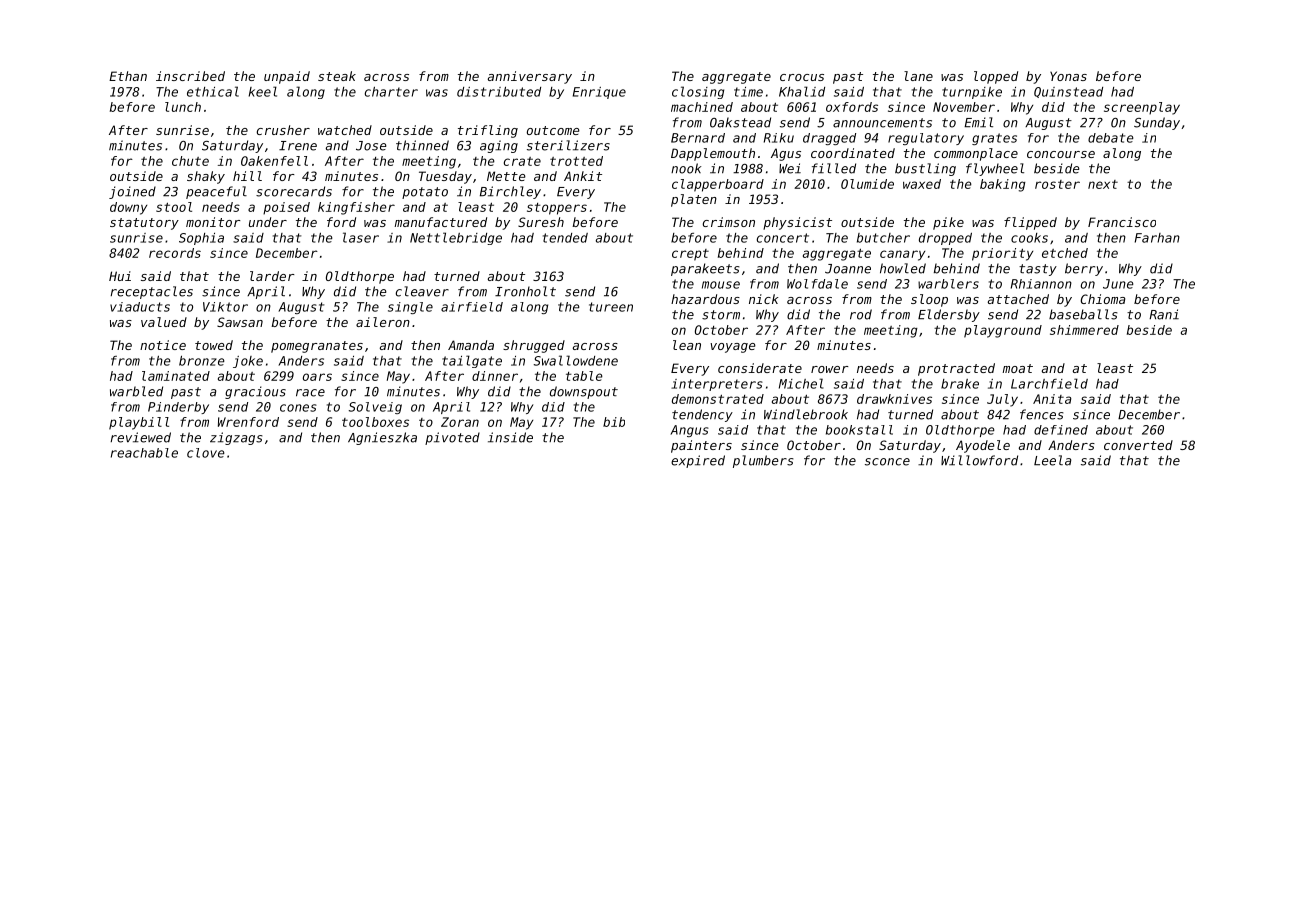  Describe the element at coordinates (1018, 368) in the page. I see `moat` at that location.
